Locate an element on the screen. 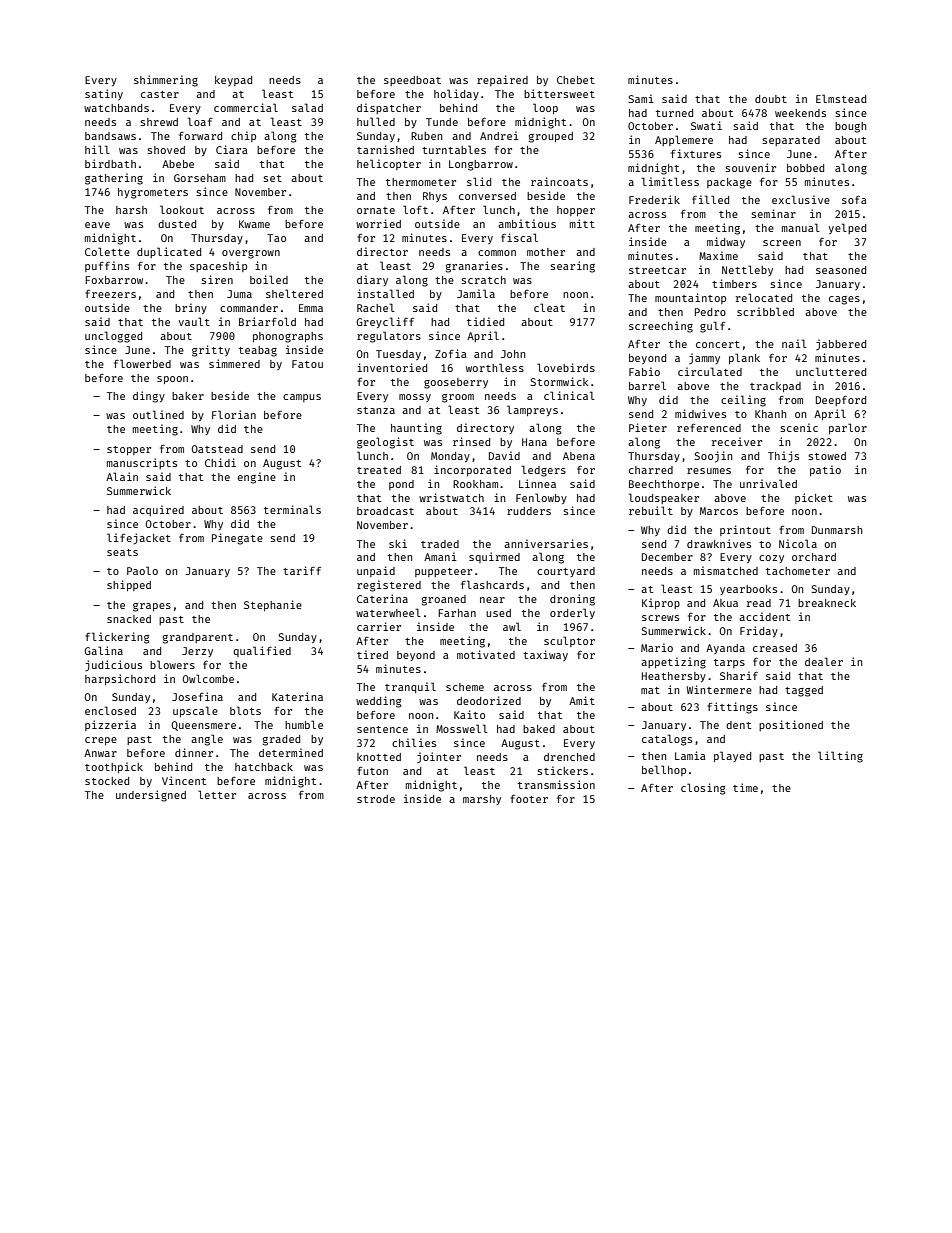  screws is located at coordinates (660, 618).
